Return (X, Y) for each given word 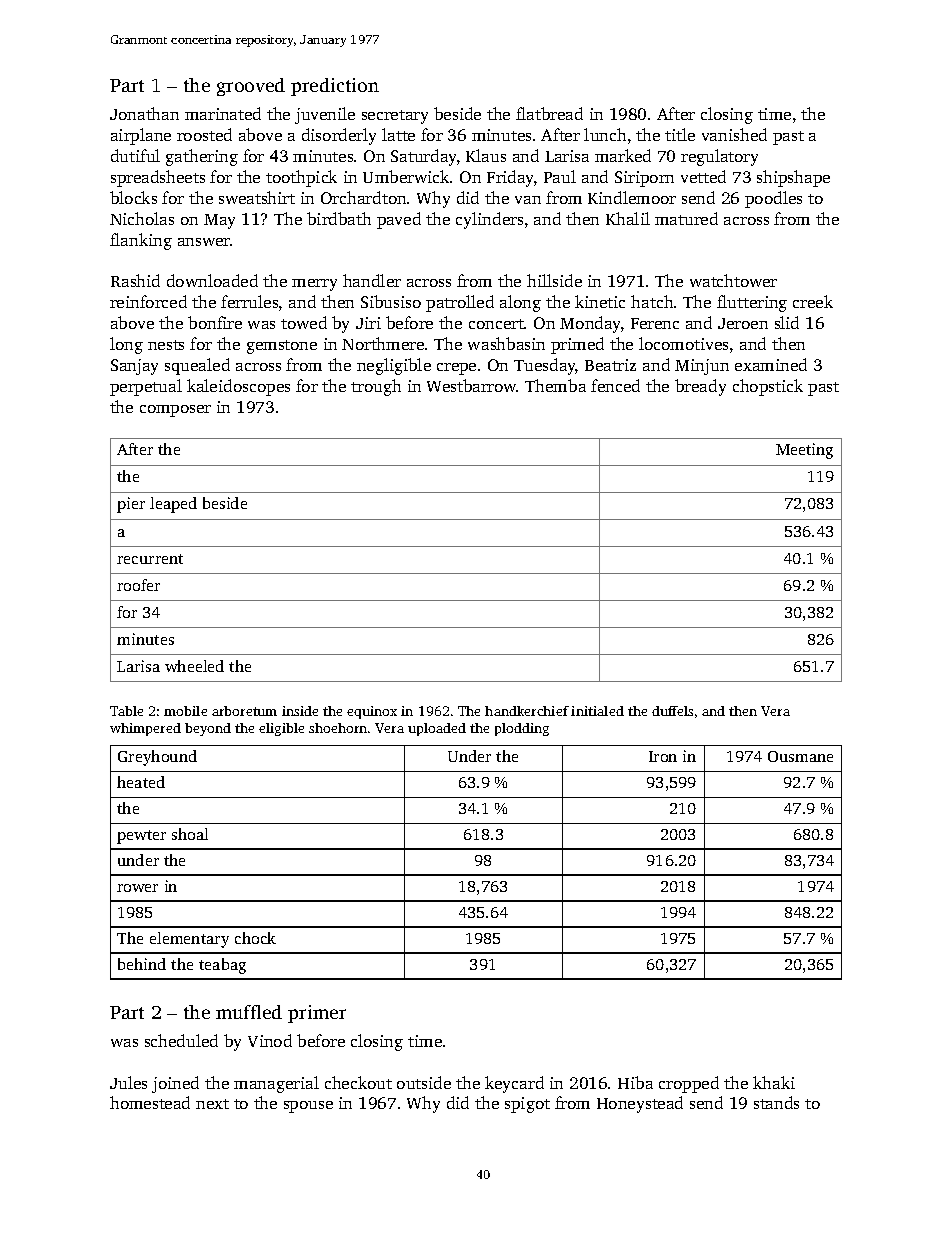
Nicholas (142, 218)
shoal (190, 834)
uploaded (437, 729)
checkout (358, 1082)
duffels (672, 711)
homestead (150, 1102)
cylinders (489, 220)
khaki (774, 1082)
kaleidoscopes (238, 387)
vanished (734, 134)
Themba (555, 385)
